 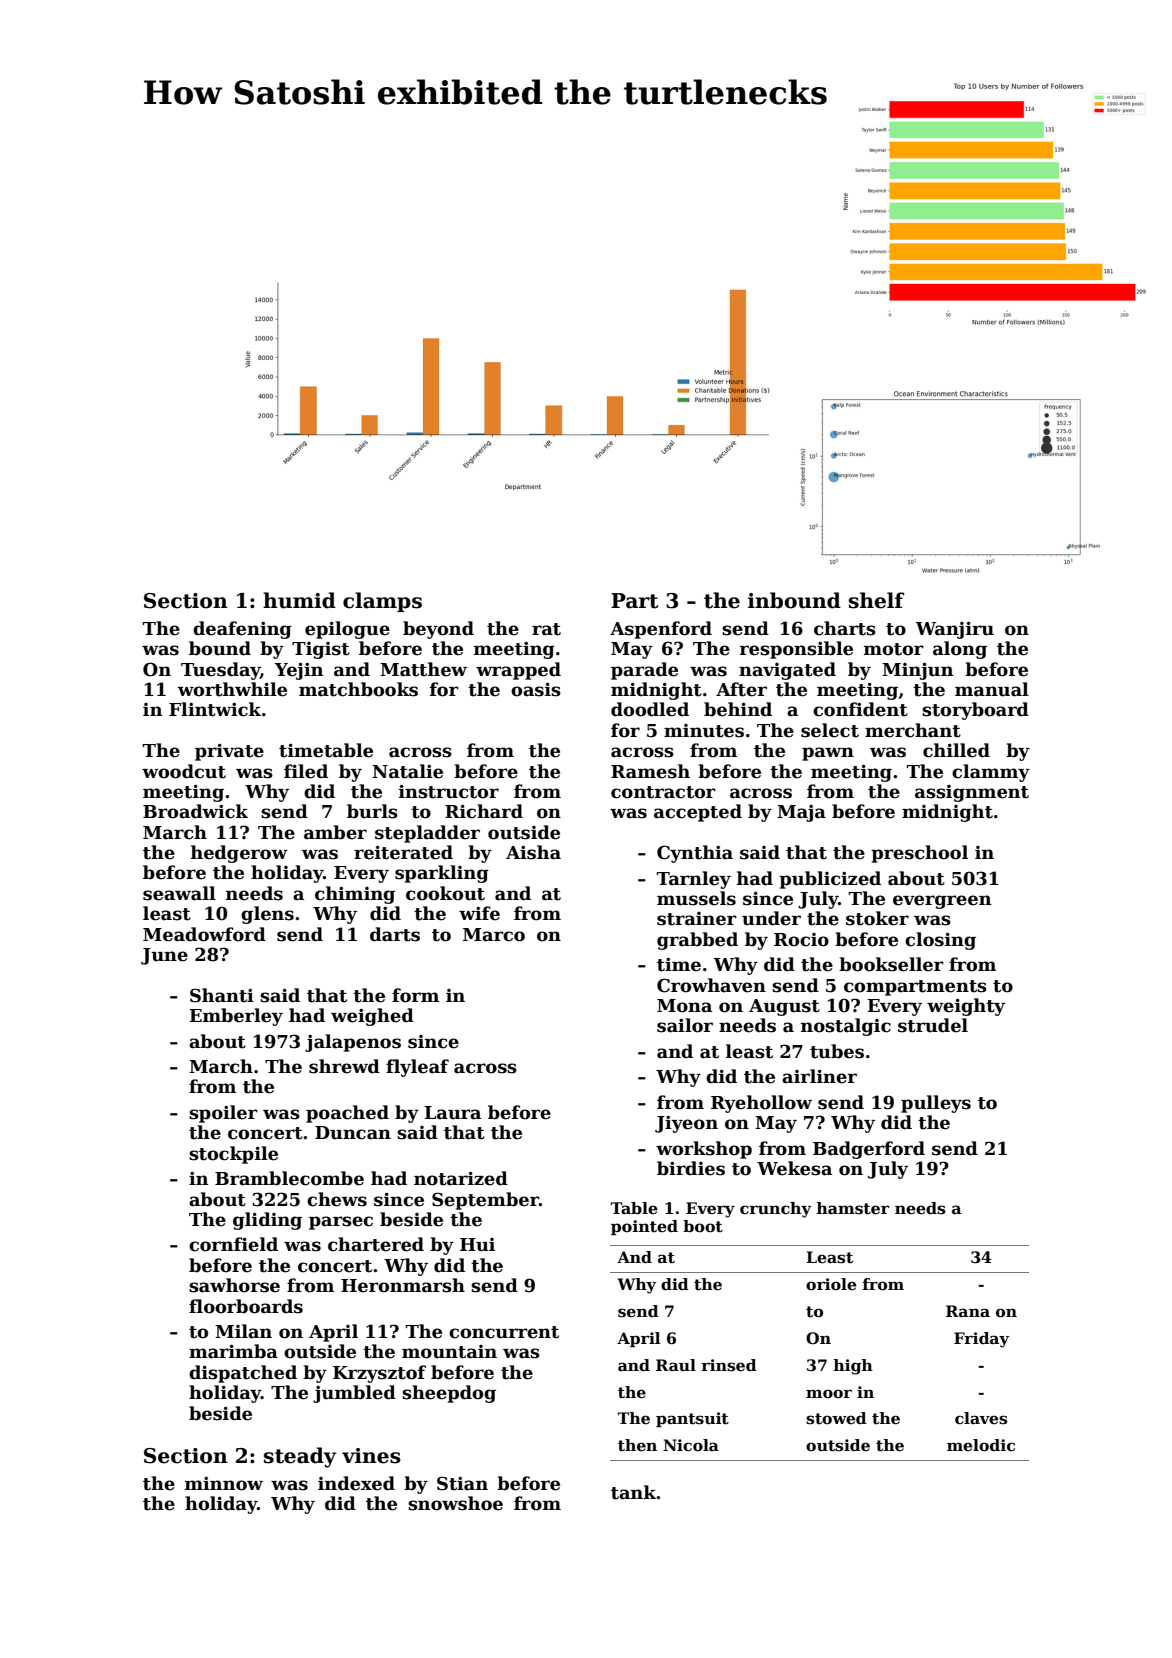 What do you see at coordinates (684, 1006) in the document?
I see `Mona` at bounding box center [684, 1006].
